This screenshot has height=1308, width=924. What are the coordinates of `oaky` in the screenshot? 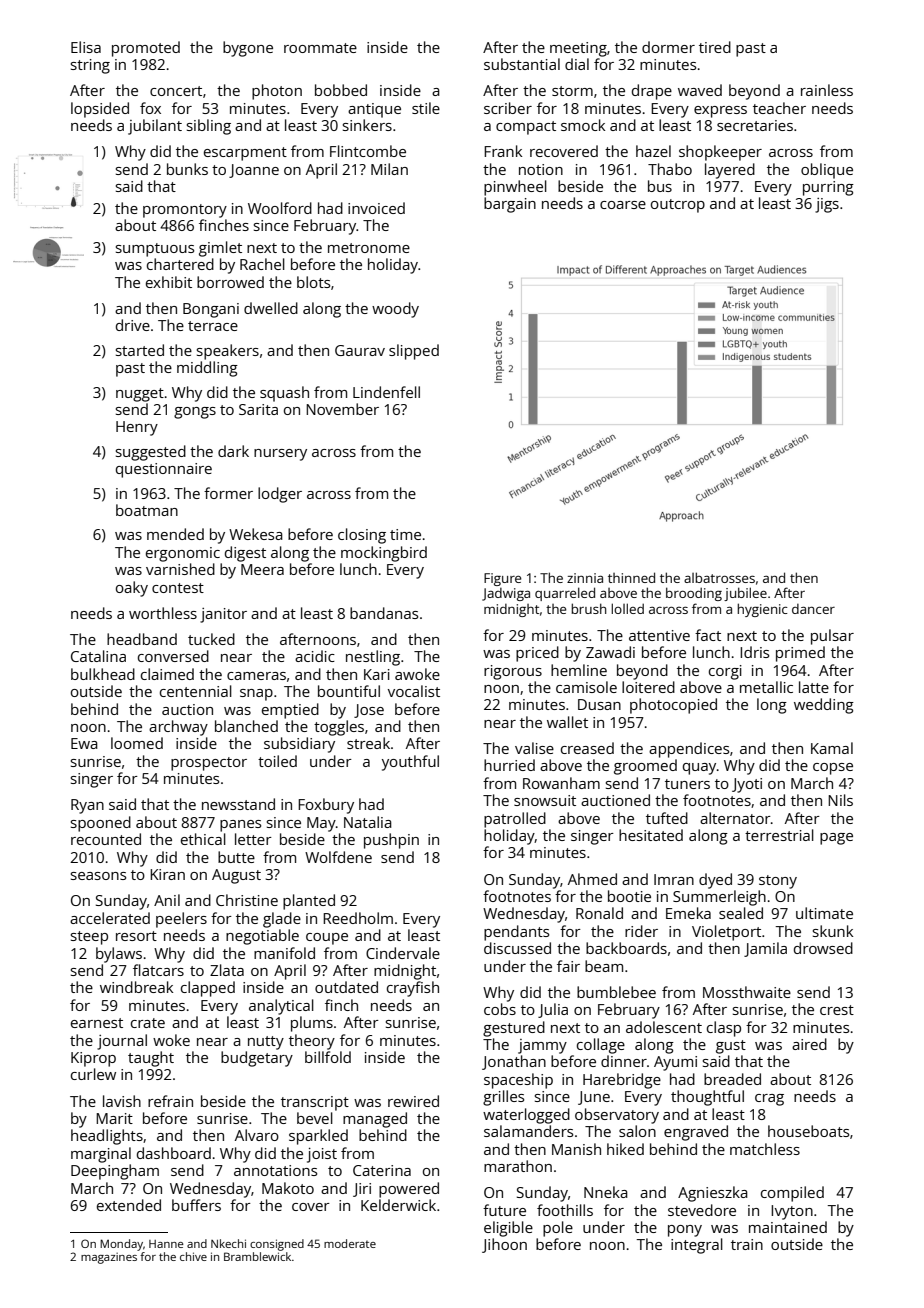 It's located at (132, 589).
